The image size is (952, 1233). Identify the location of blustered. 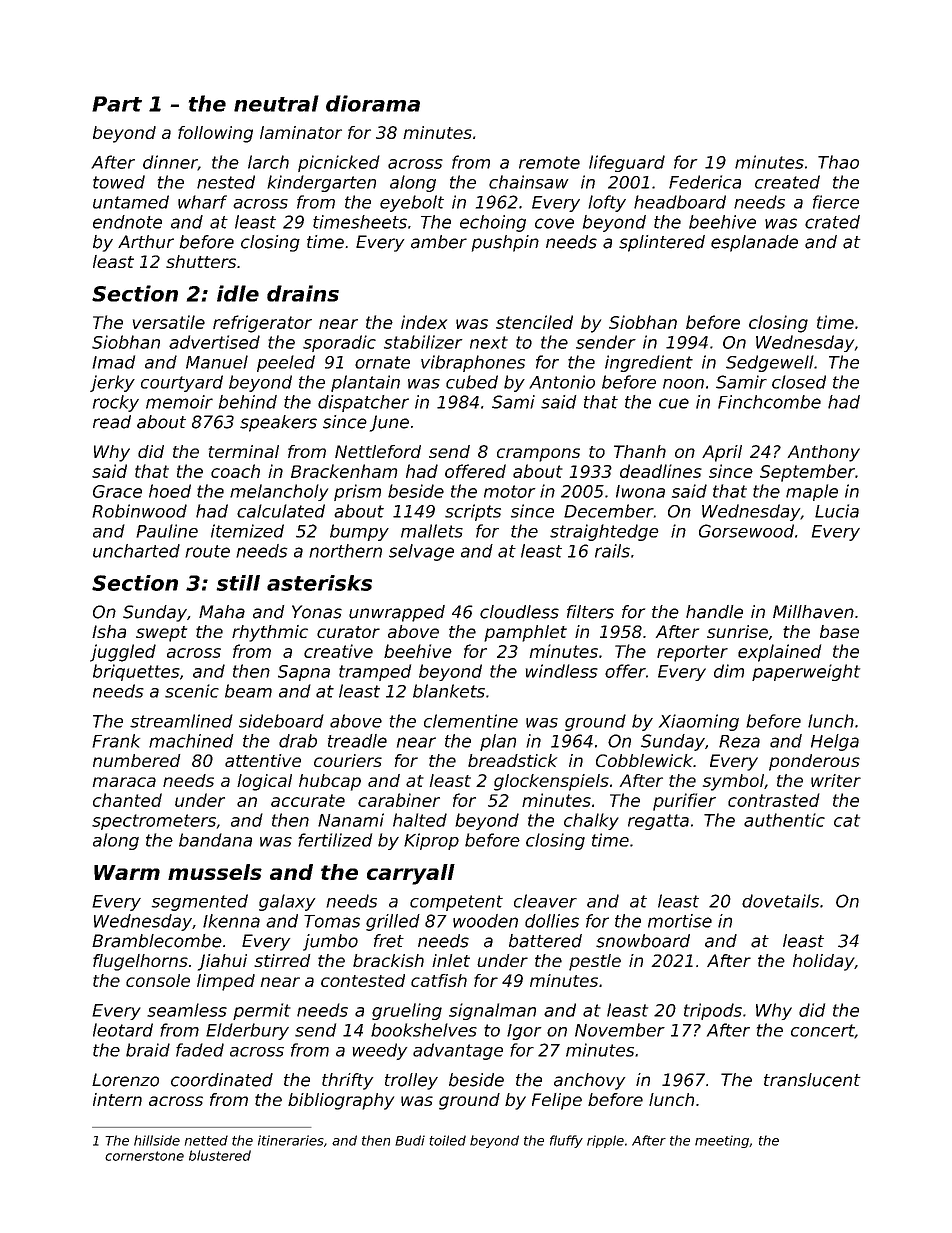
(220, 1155).
